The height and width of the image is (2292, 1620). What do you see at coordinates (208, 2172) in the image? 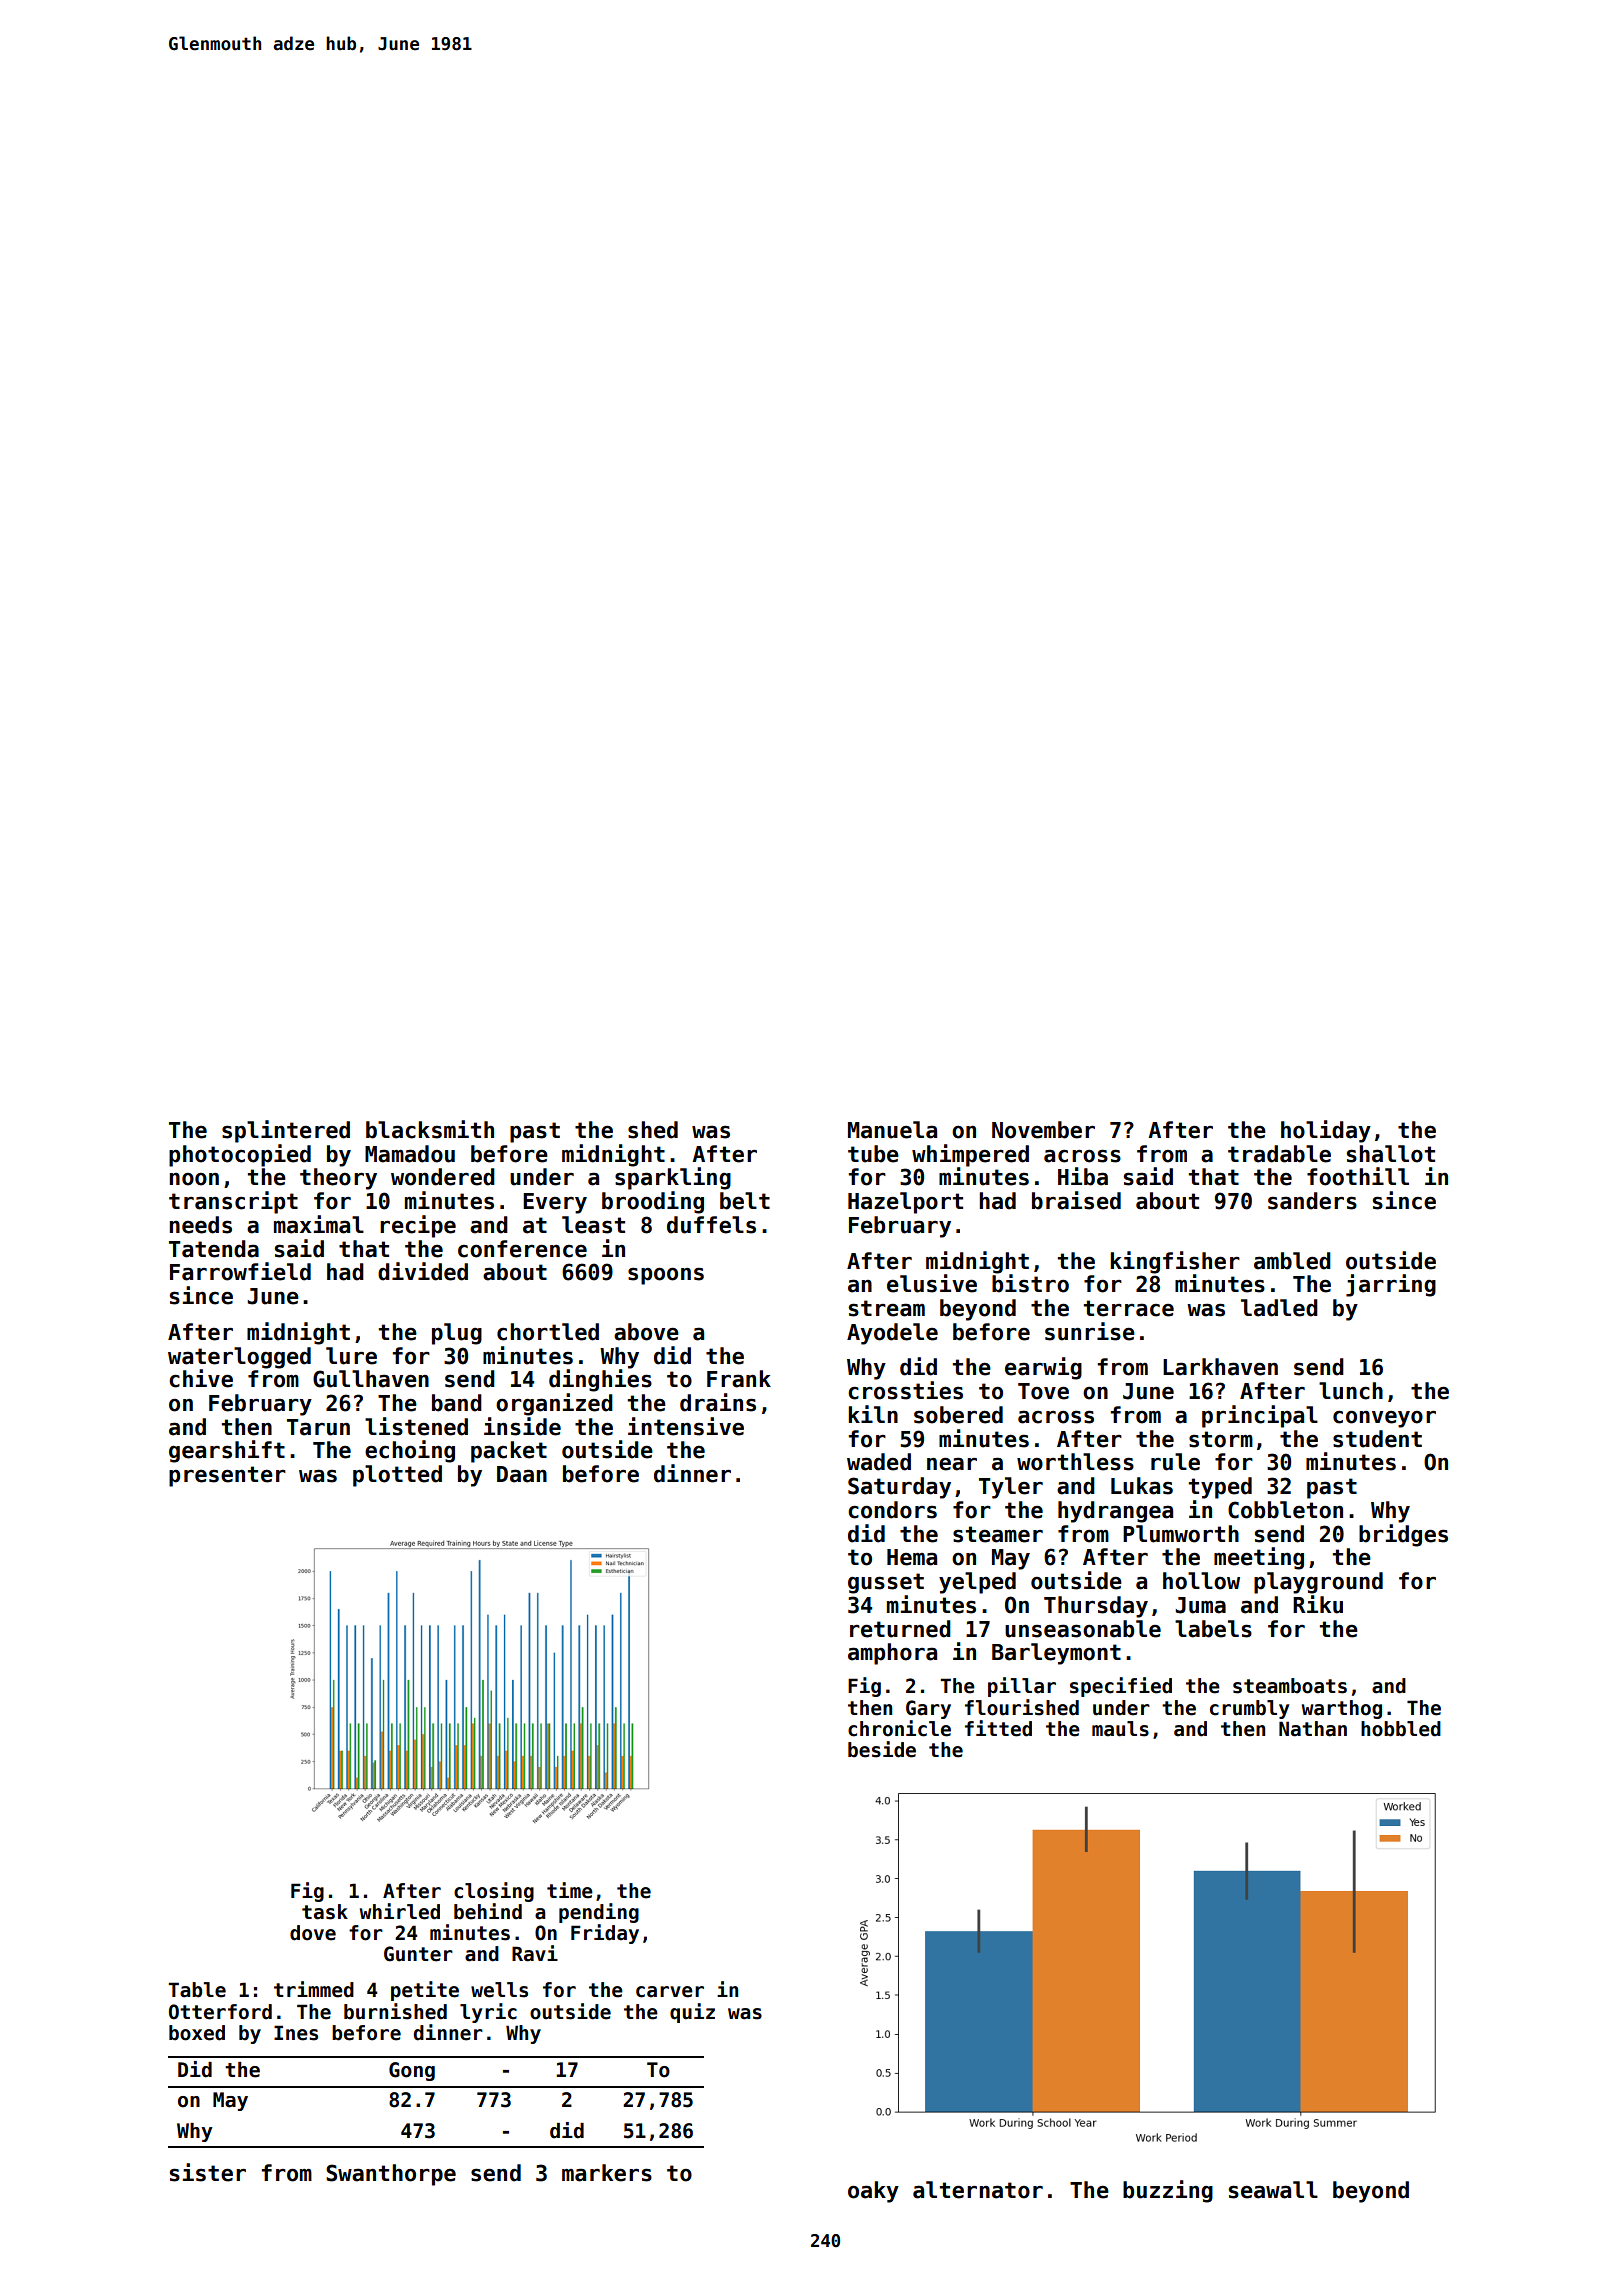
I see `sister` at bounding box center [208, 2172].
